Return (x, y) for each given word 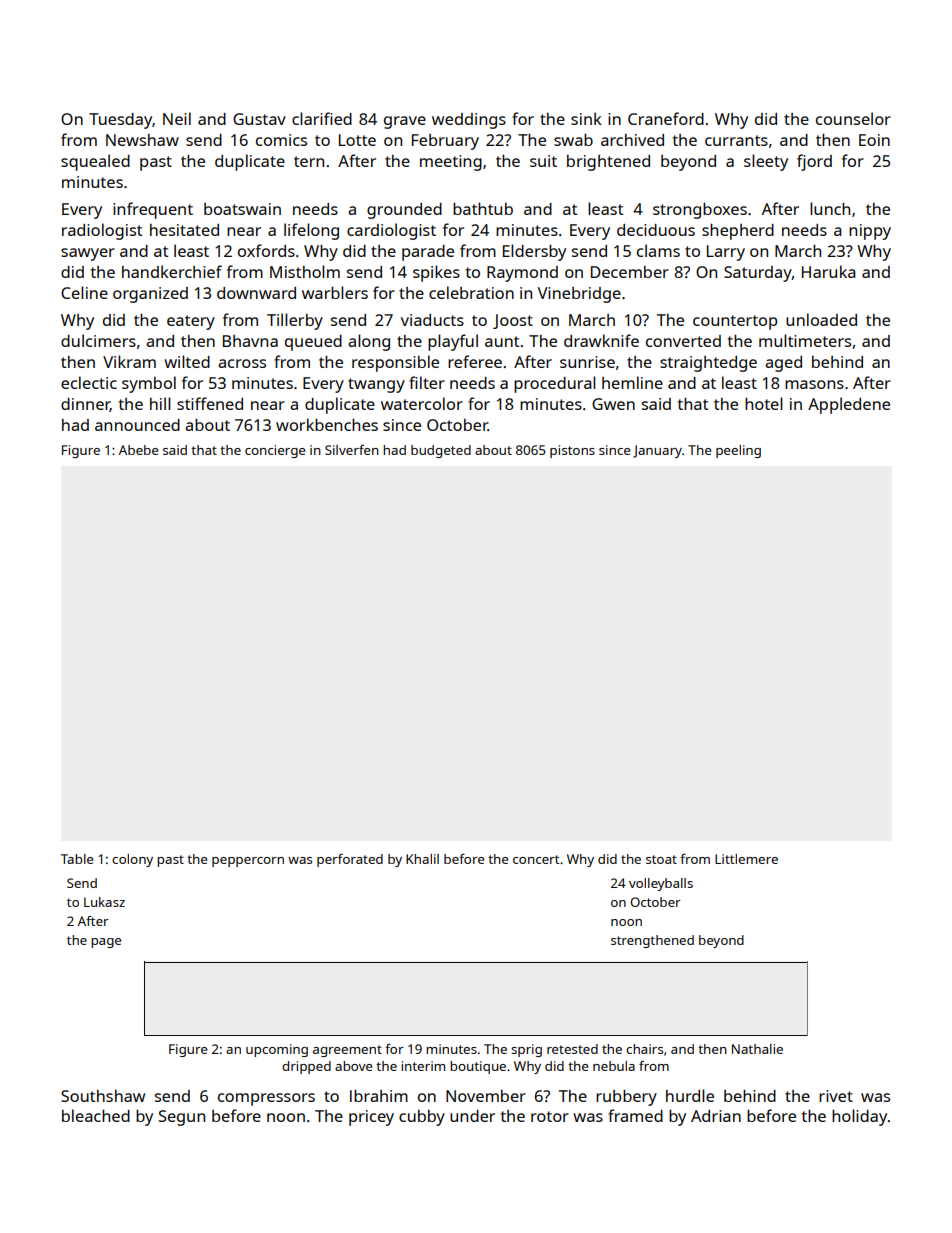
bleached (96, 1115)
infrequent (153, 210)
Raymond (522, 274)
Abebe (139, 450)
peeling (738, 451)
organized (150, 295)
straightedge (708, 364)
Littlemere (746, 859)
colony (132, 860)
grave (405, 122)
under (472, 1116)
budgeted (441, 451)
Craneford (666, 118)
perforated (350, 860)
